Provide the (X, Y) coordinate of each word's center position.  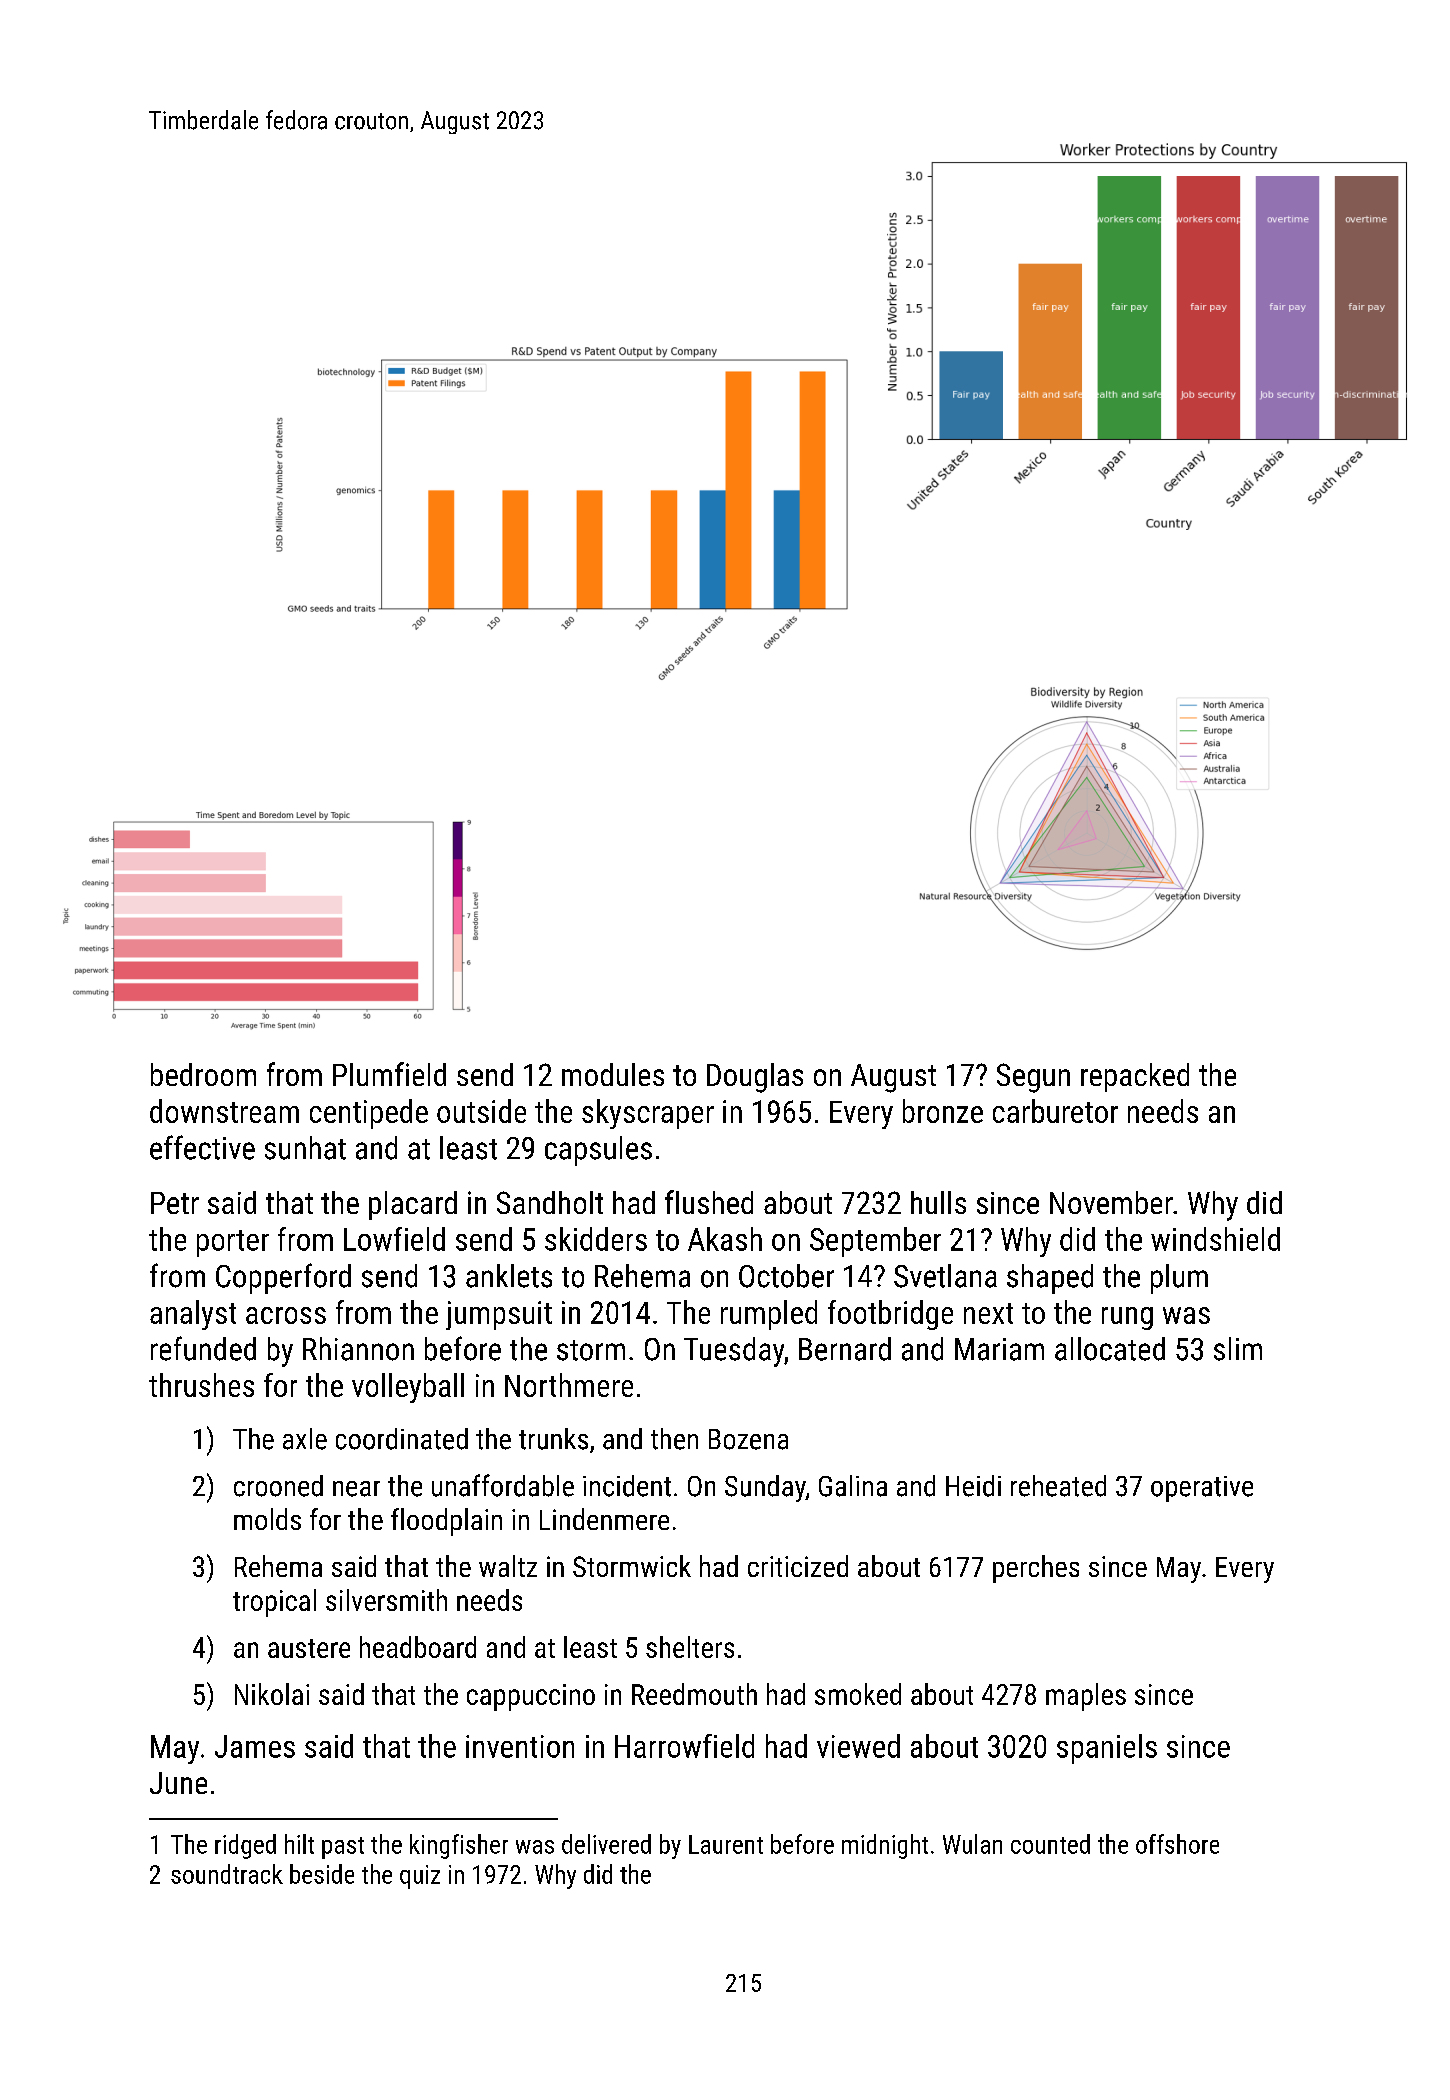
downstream (224, 1111)
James (255, 1746)
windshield (1215, 1239)
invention (520, 1746)
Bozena (748, 1439)
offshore (1177, 1844)
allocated (1110, 1349)
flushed (709, 1202)
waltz (508, 1566)
